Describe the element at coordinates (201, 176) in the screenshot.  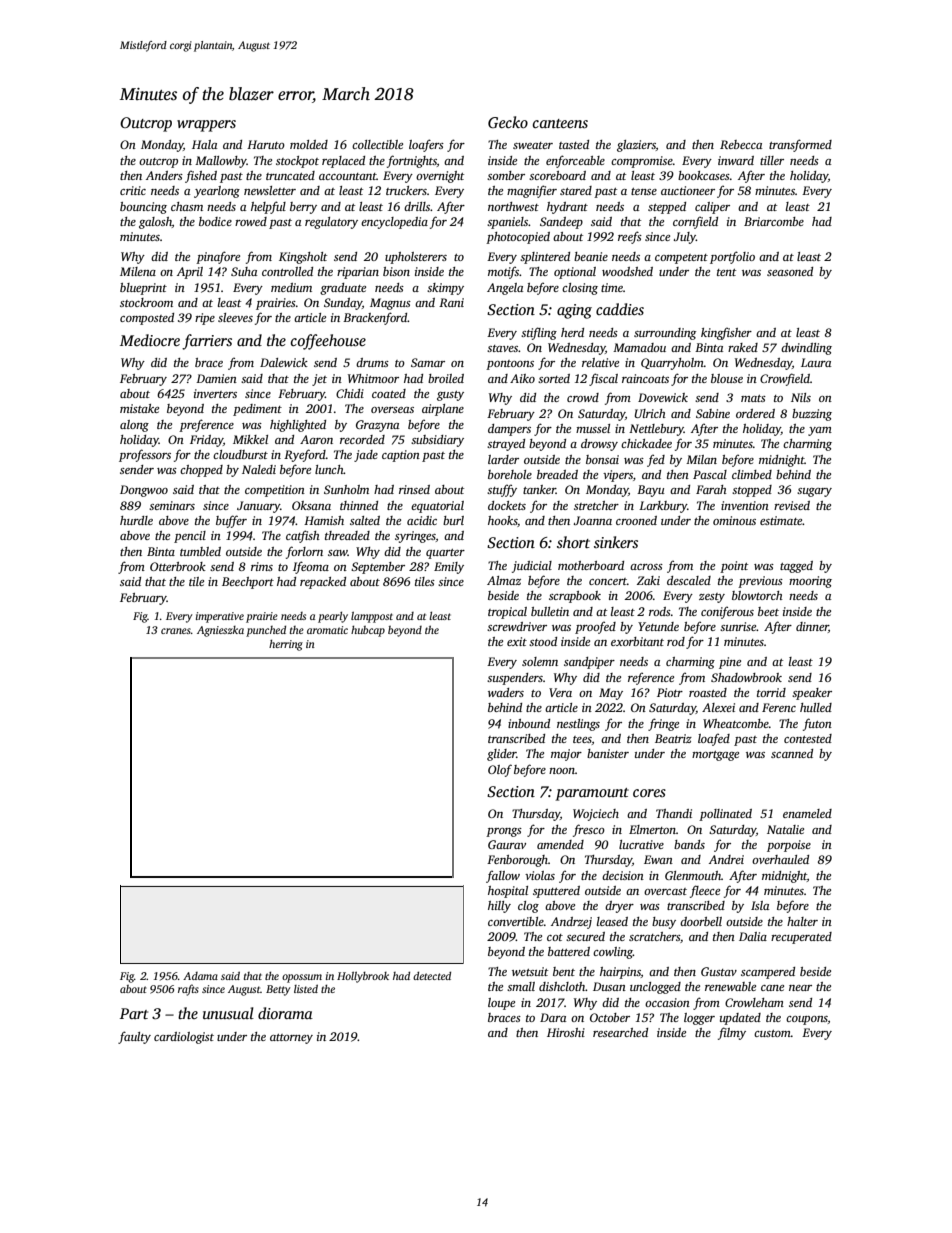
I see `fished` at that location.
